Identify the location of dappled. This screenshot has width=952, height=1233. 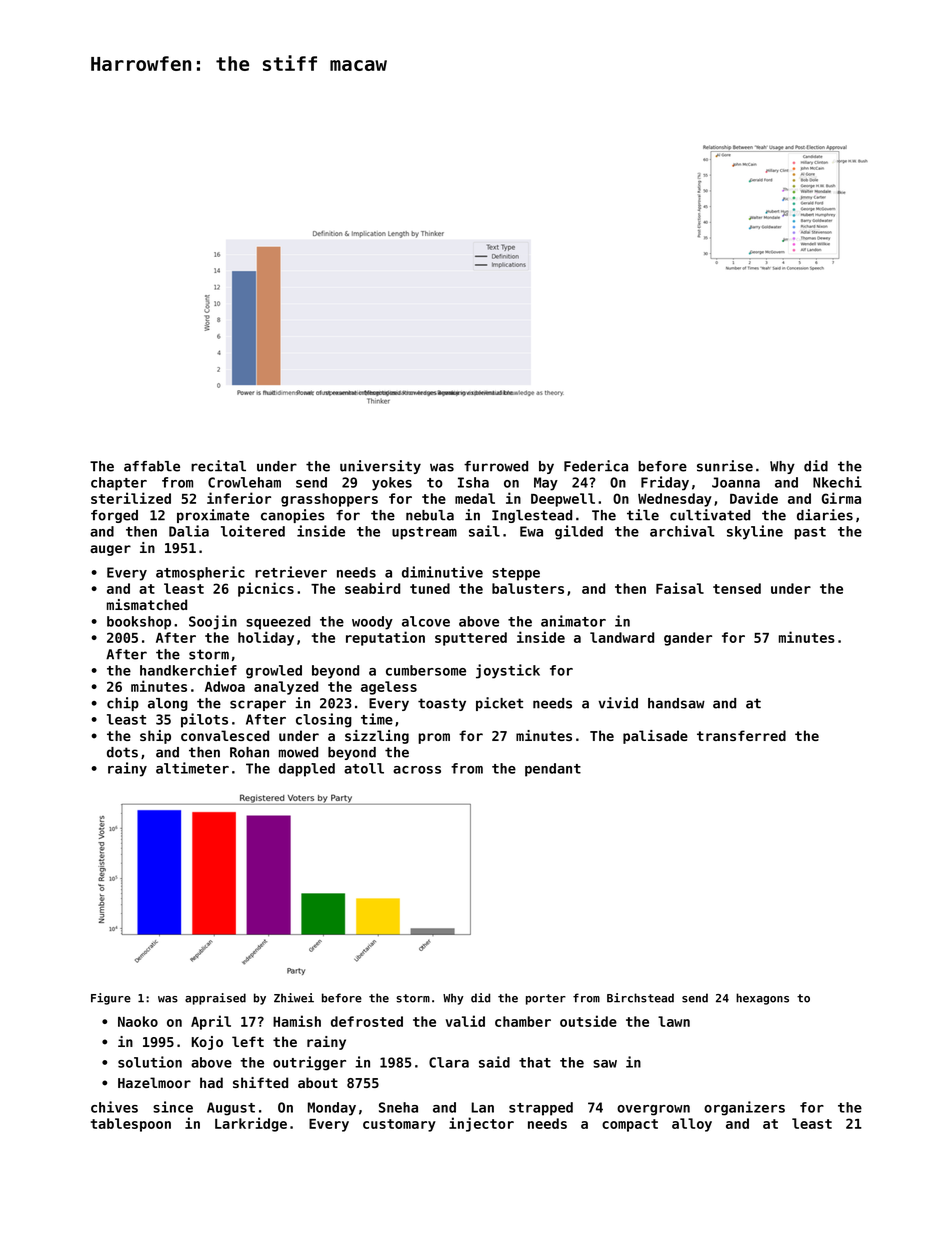
(307, 770).
